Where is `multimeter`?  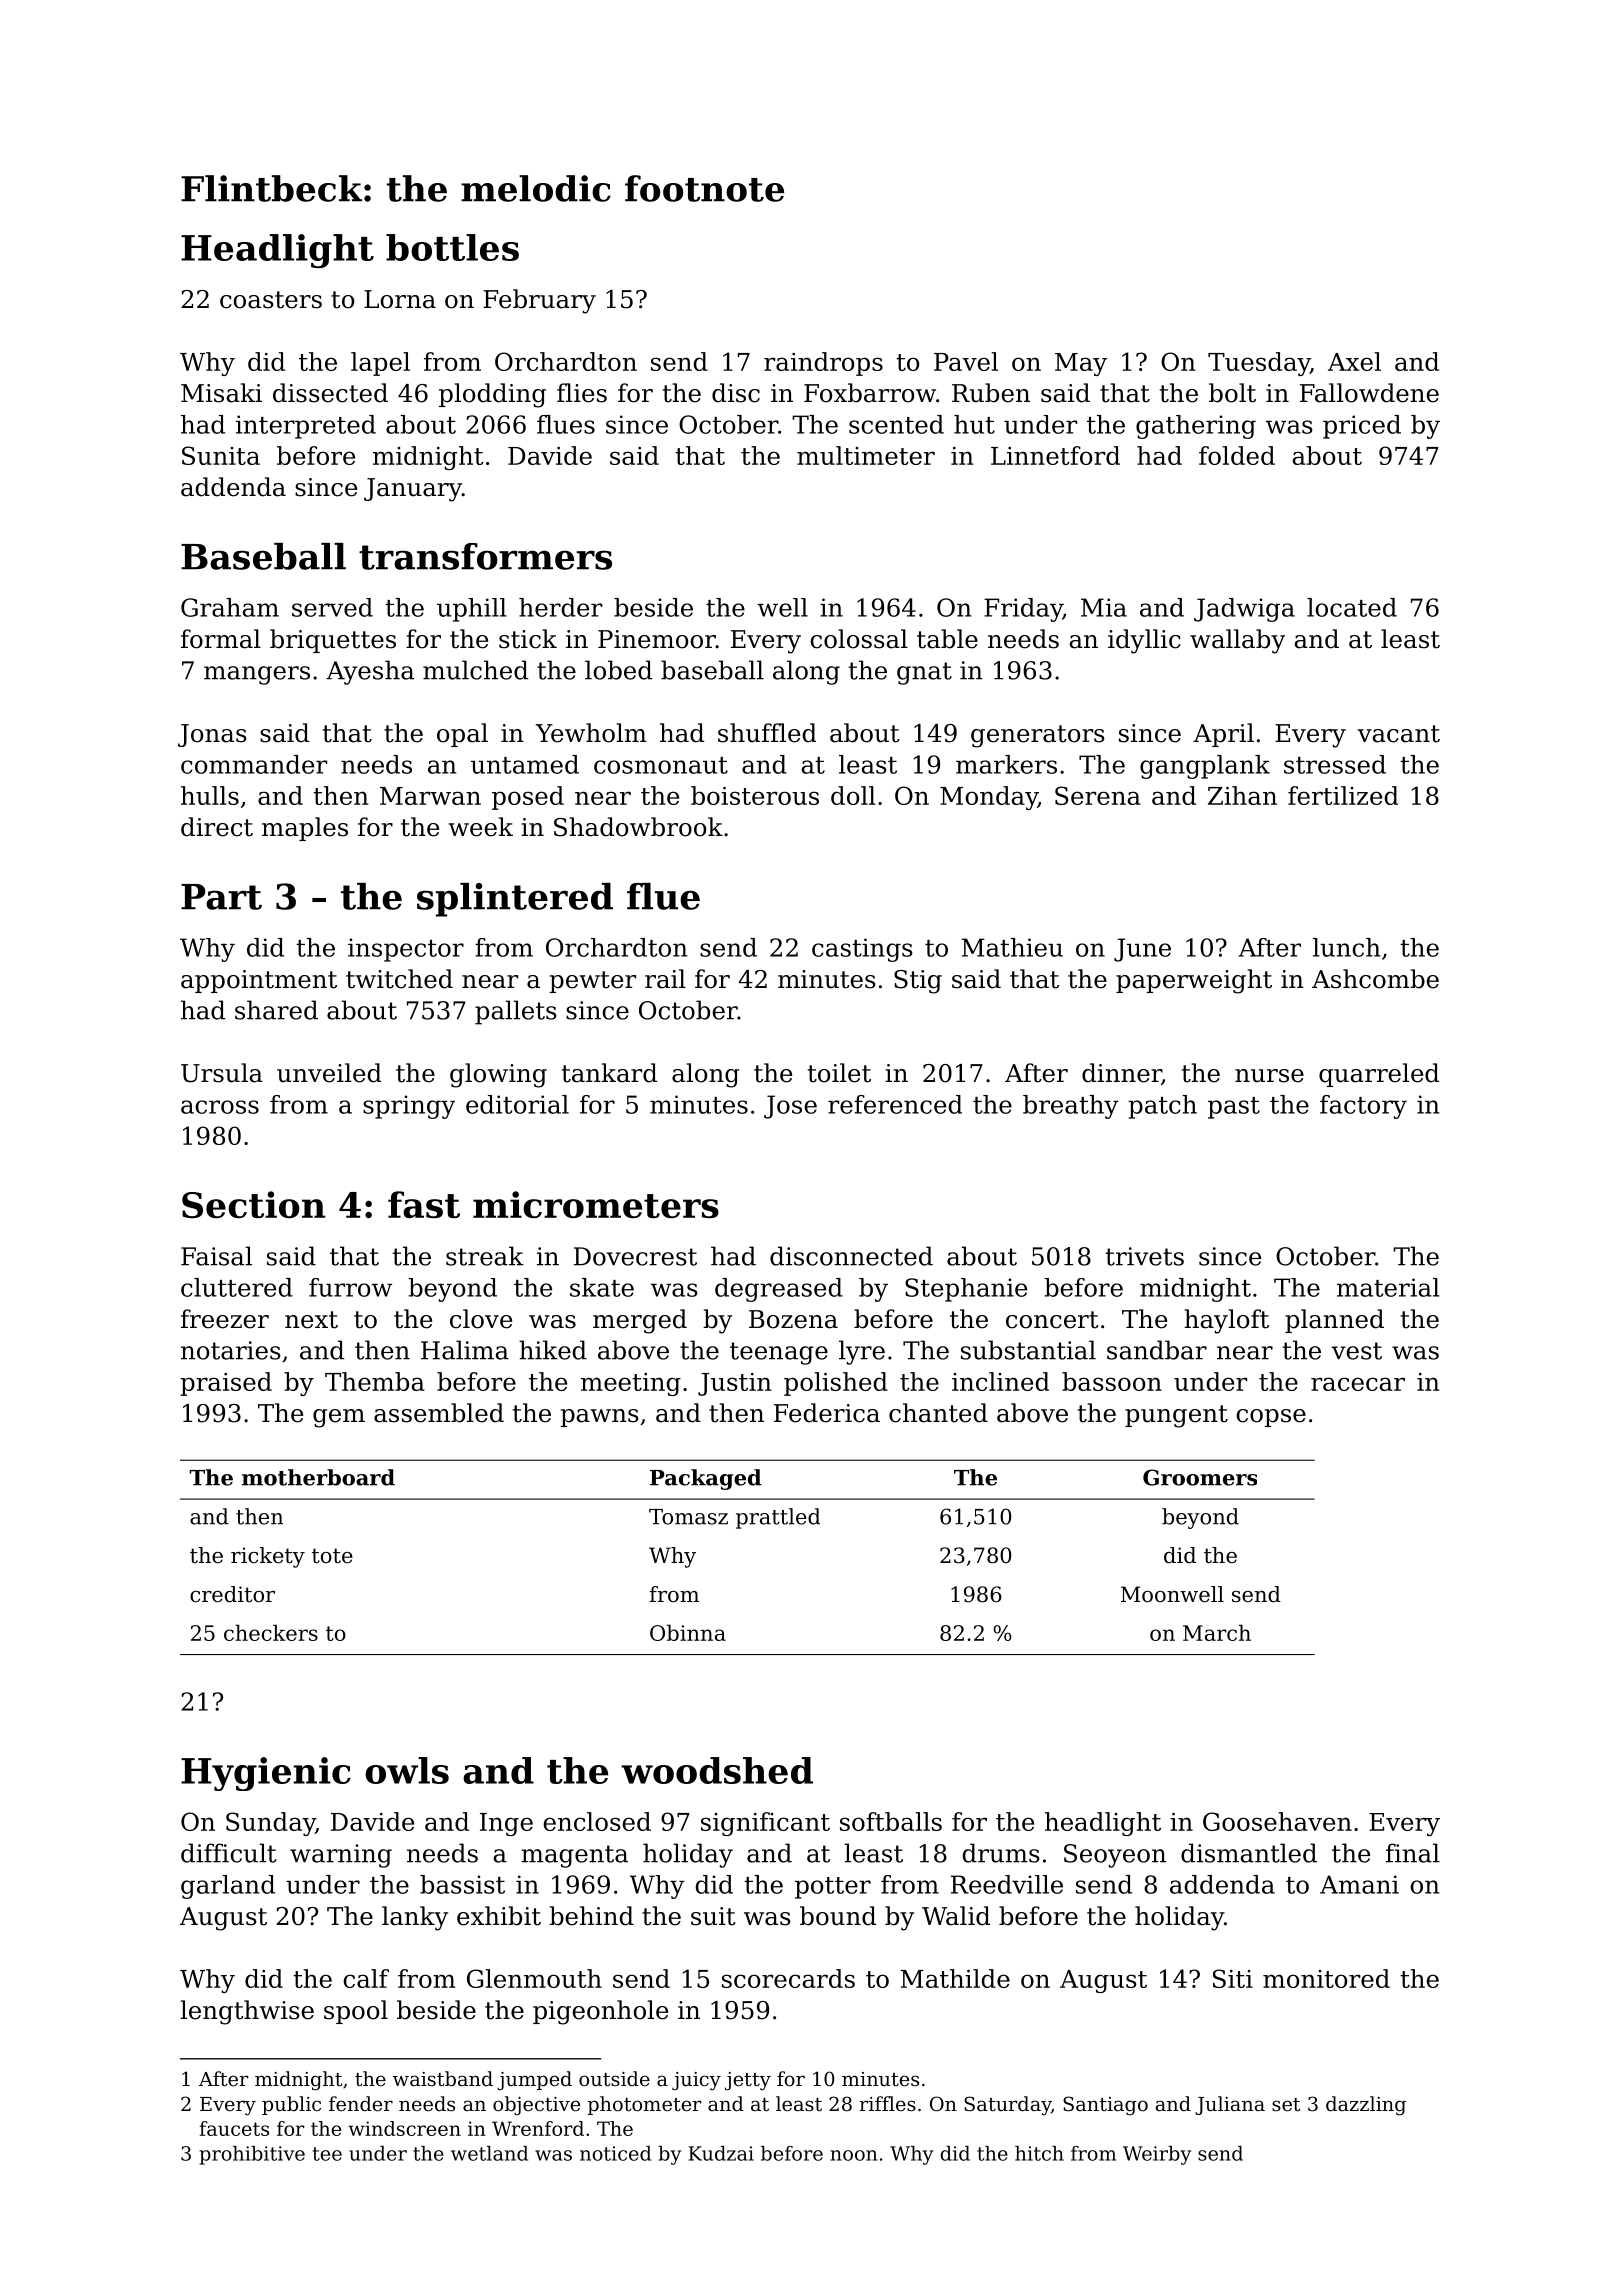 multimeter is located at coordinates (866, 455).
